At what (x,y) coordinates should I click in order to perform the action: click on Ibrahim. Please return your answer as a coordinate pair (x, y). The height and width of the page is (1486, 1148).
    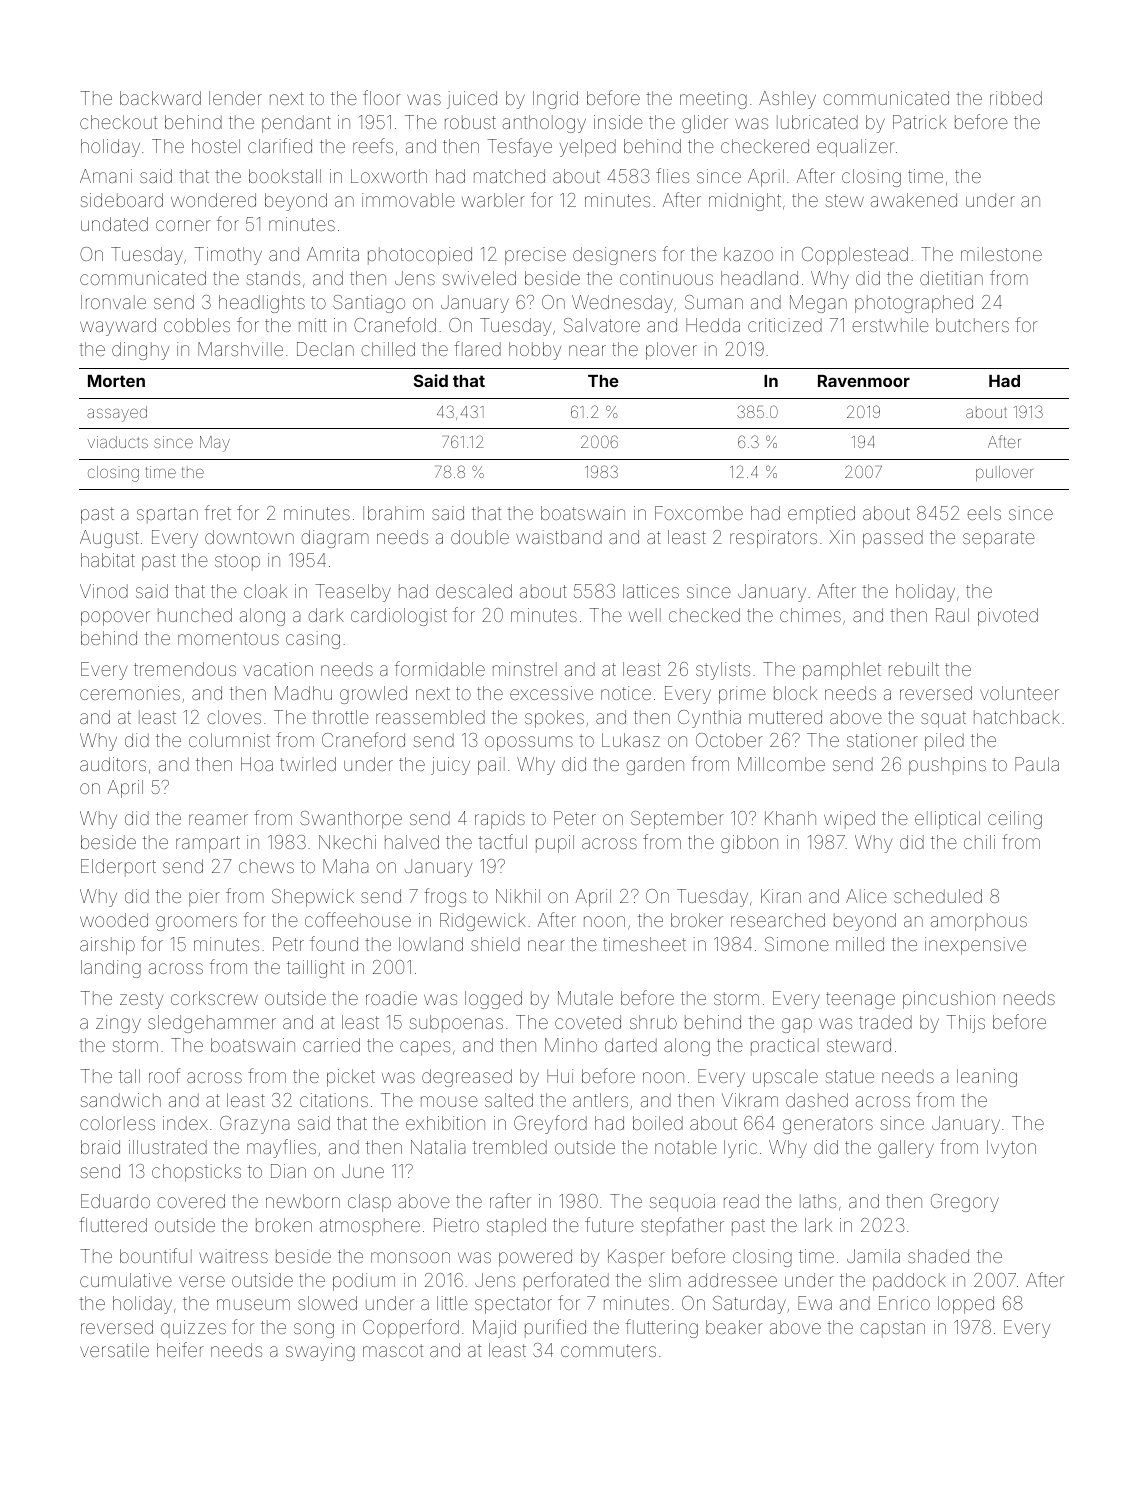
    Looking at the image, I should click on (393, 513).
